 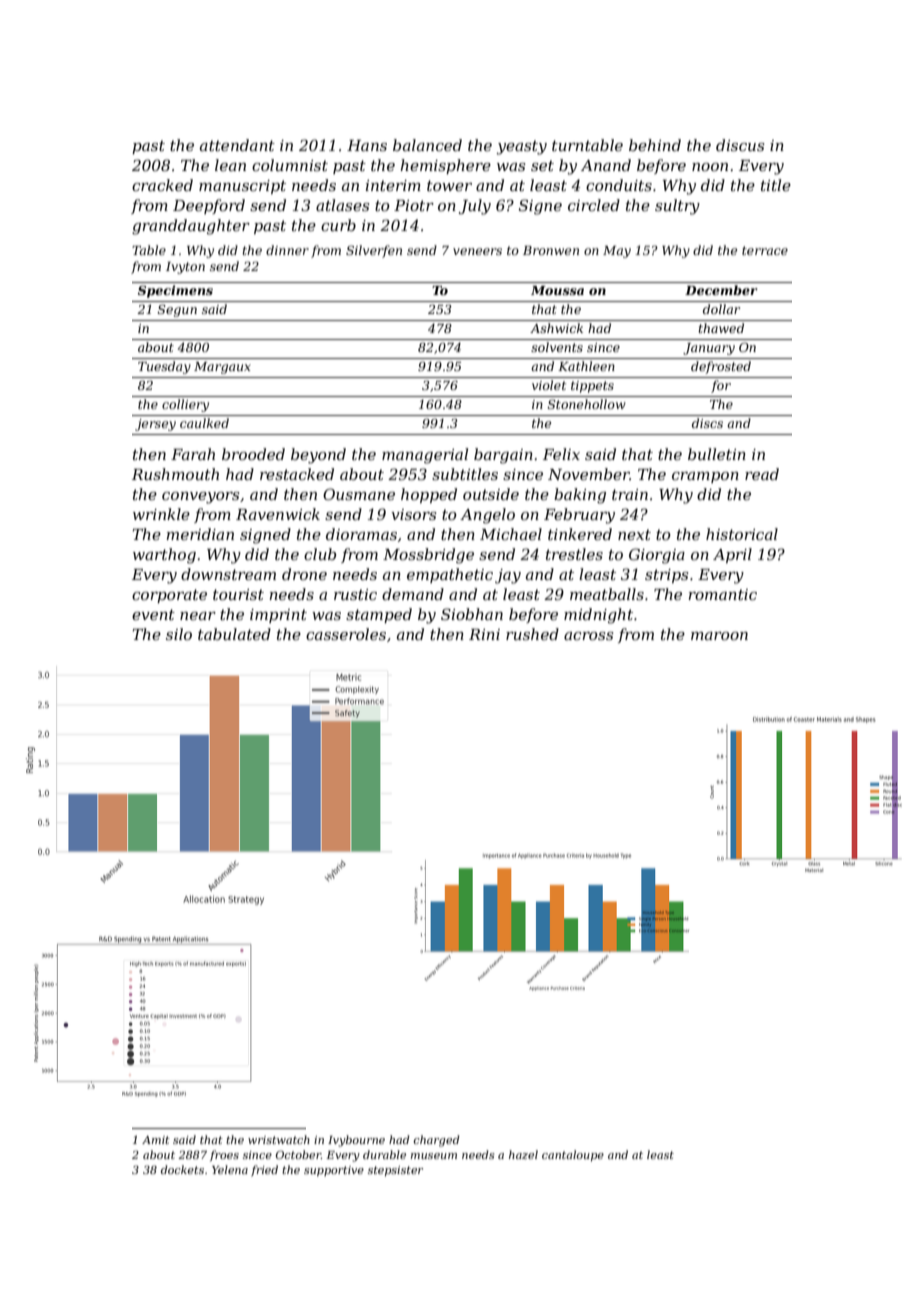 What do you see at coordinates (278, 514) in the screenshot?
I see `Ravenwick` at bounding box center [278, 514].
